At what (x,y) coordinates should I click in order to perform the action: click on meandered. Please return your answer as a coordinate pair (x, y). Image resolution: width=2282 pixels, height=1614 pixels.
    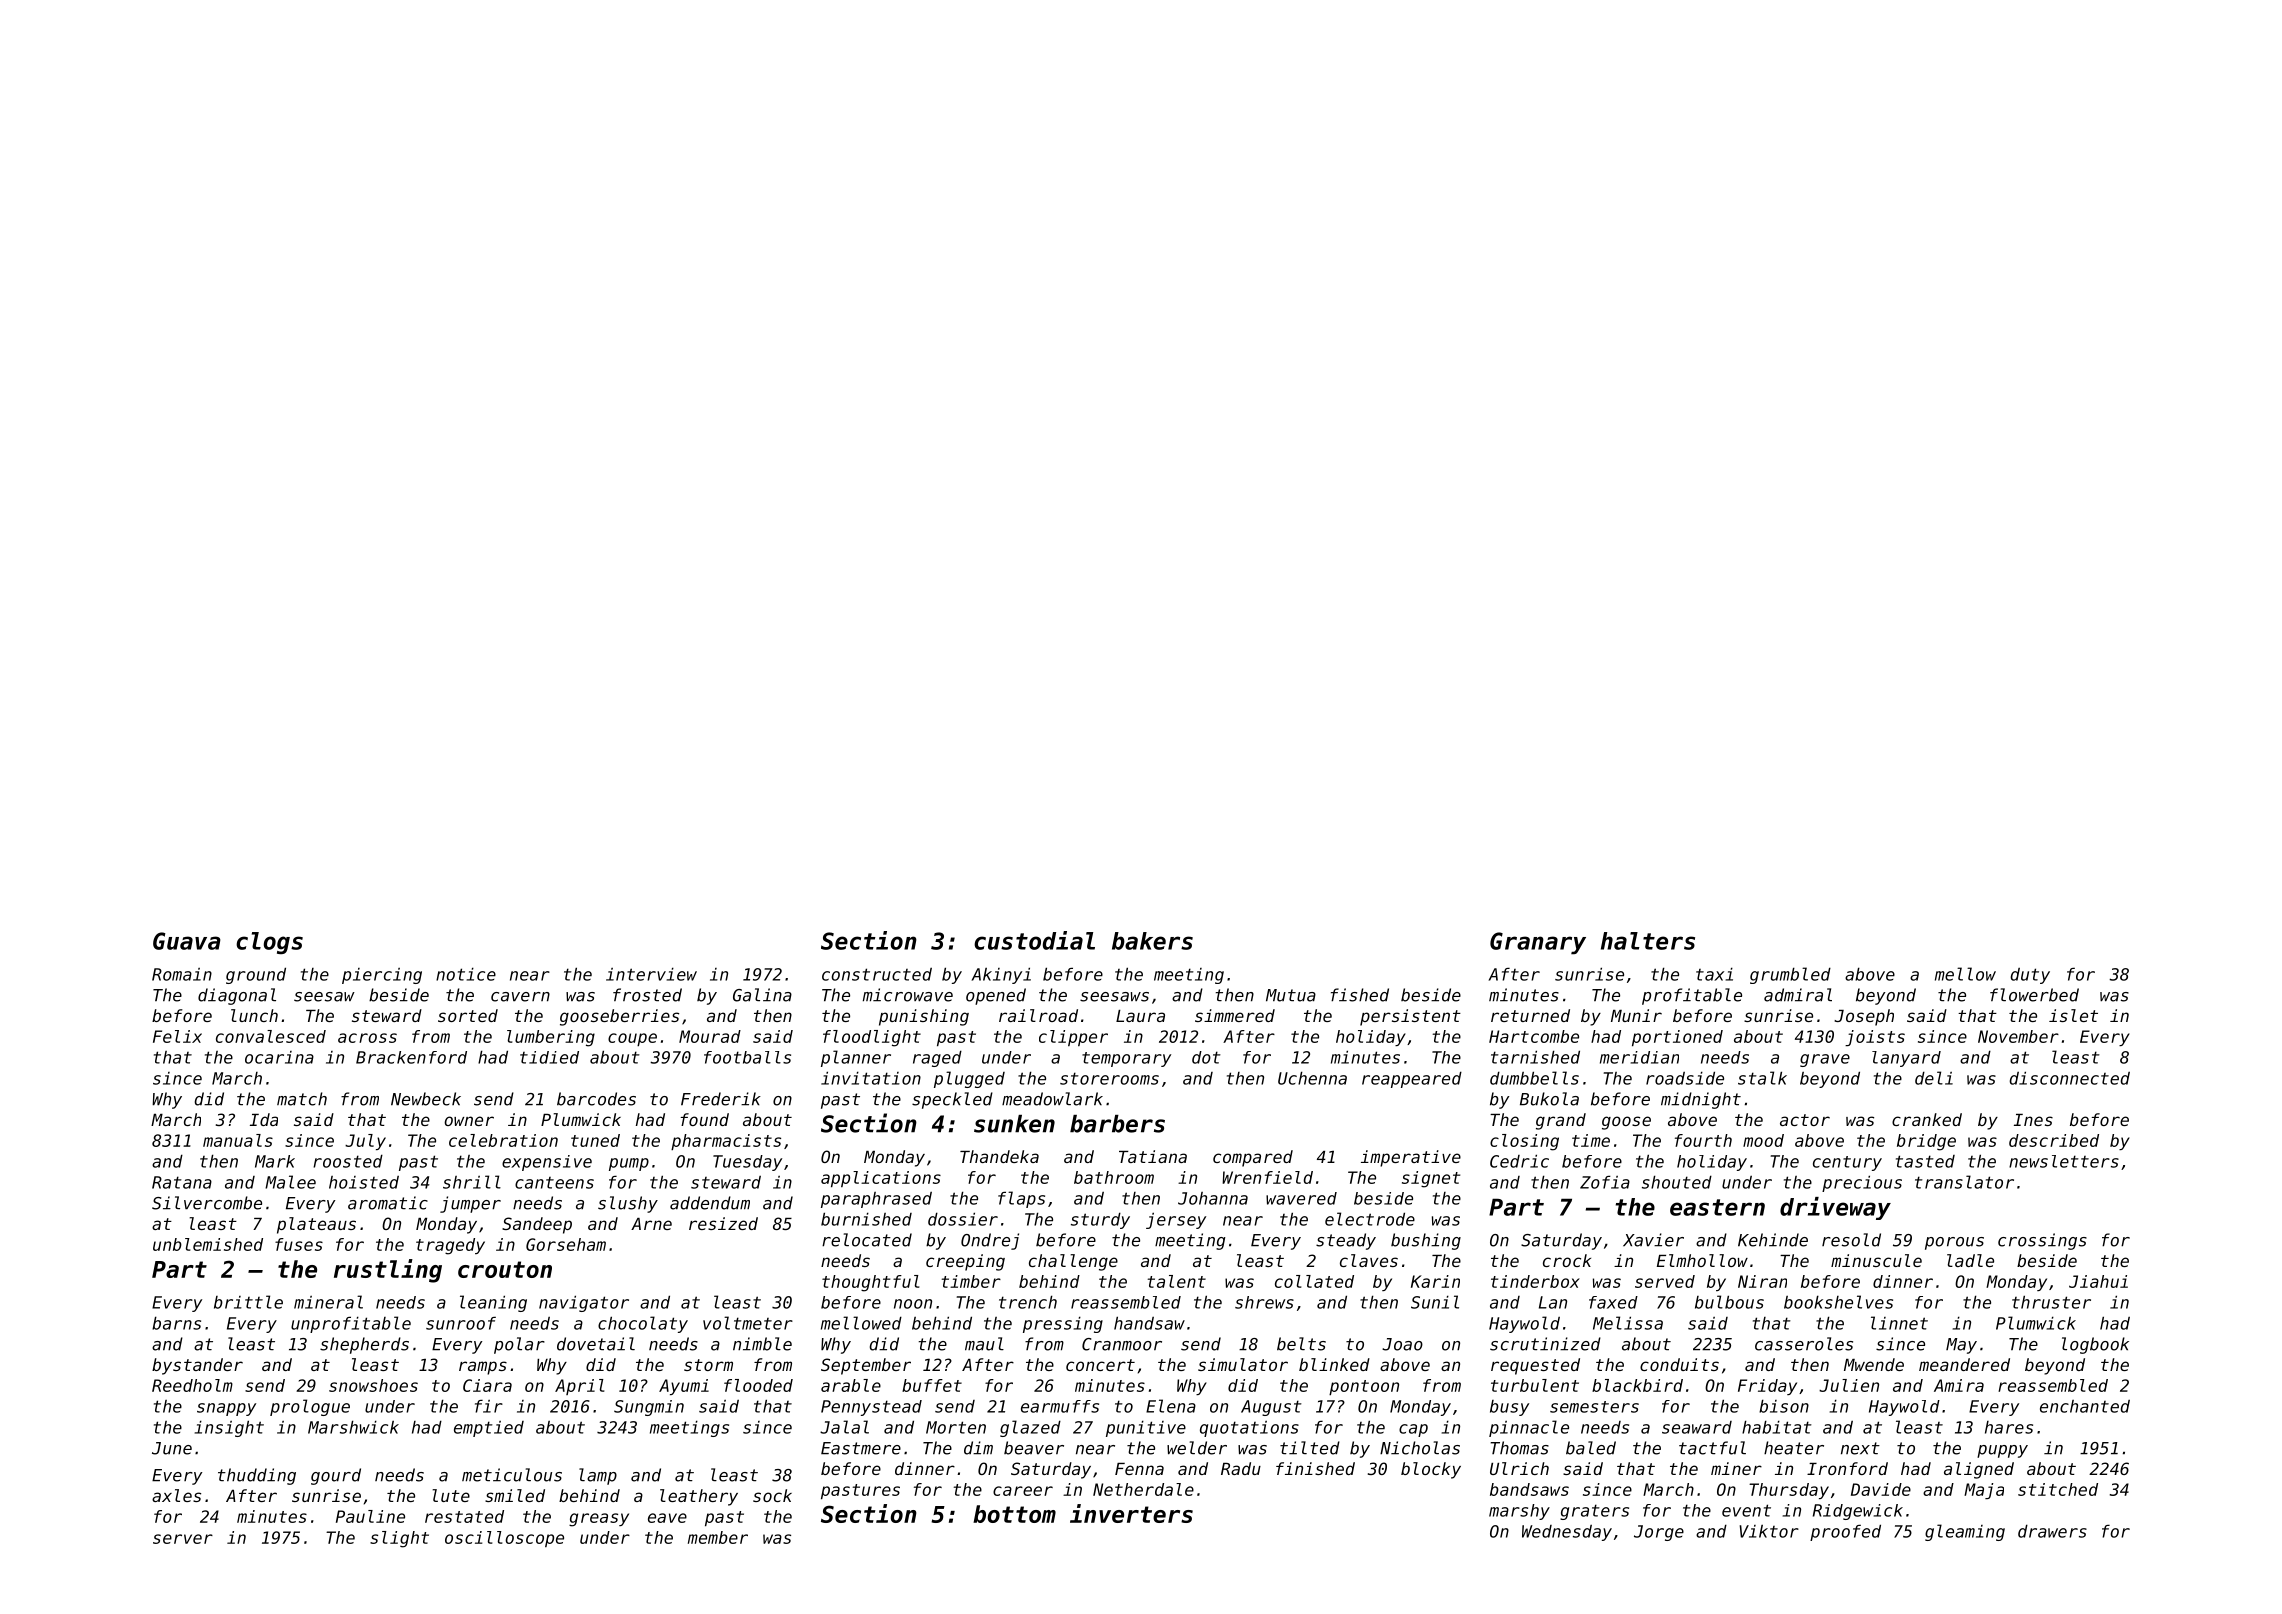
    Looking at the image, I should click on (1964, 1364).
